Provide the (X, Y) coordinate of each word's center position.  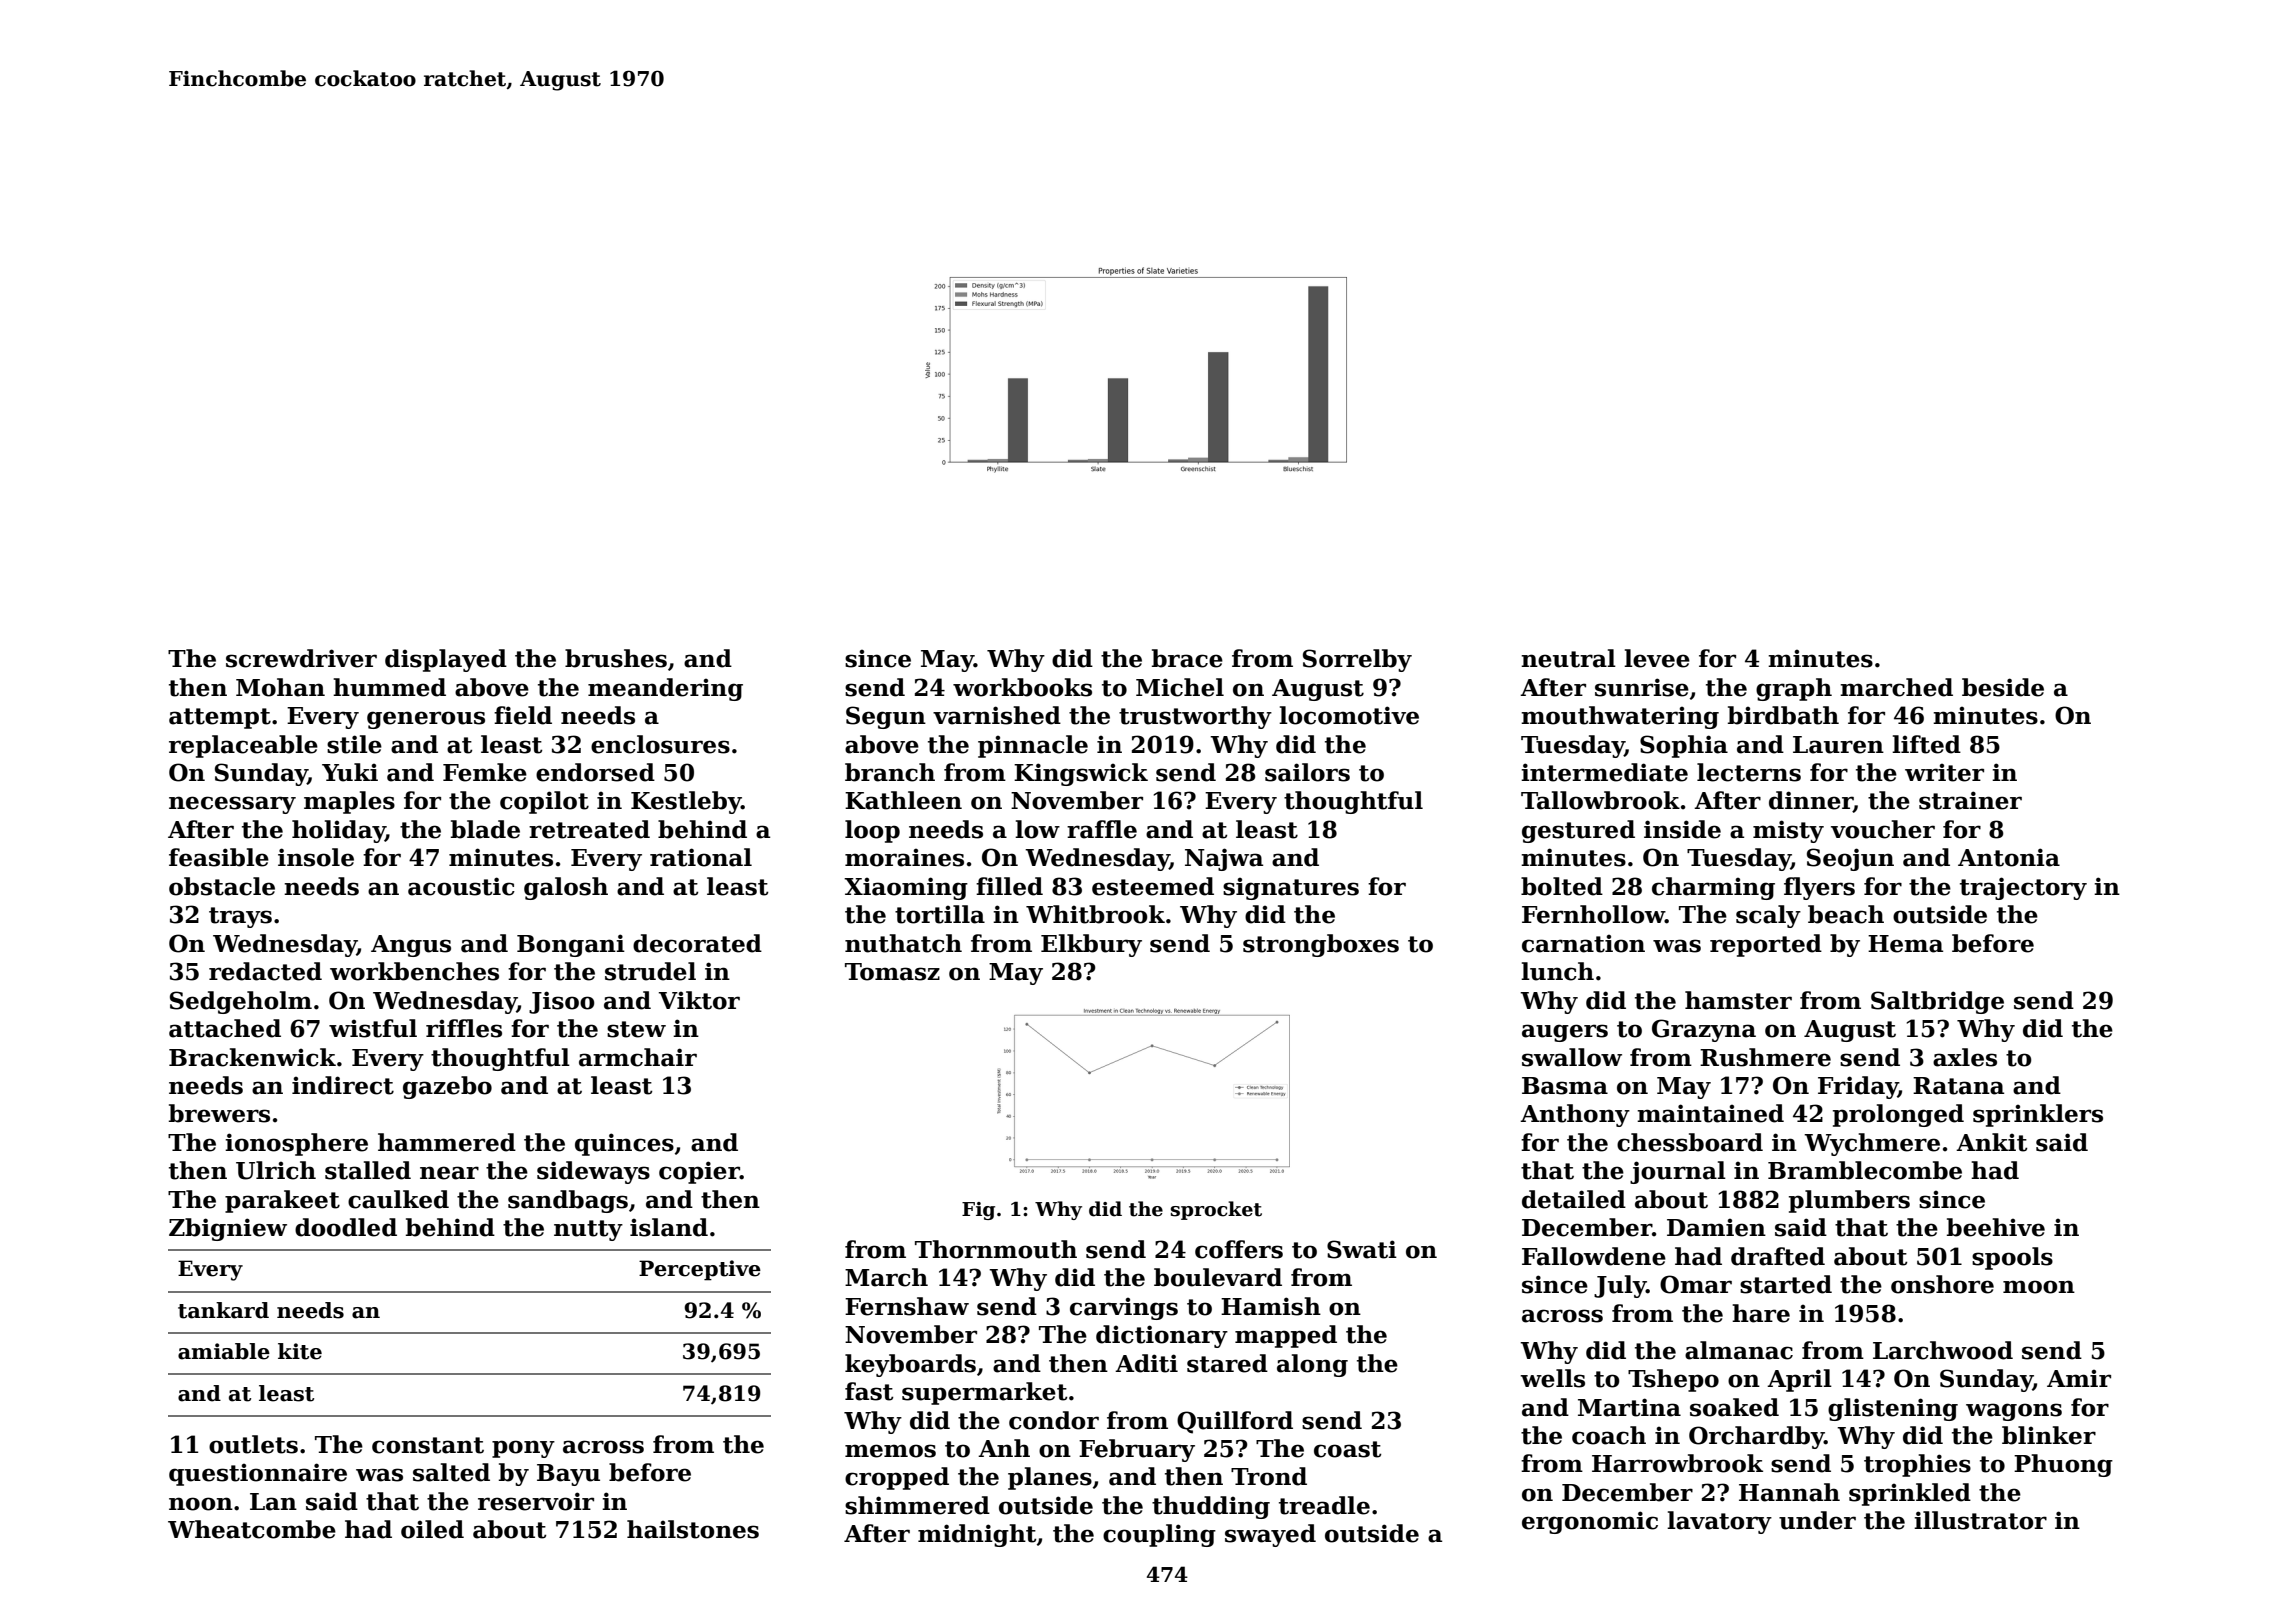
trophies (1917, 1465)
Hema (1905, 944)
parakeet (282, 1201)
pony (523, 1449)
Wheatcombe (252, 1529)
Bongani (571, 945)
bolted (1562, 886)
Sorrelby (1357, 660)
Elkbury (1091, 945)
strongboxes (1321, 945)
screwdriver (301, 658)
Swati (1362, 1249)
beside (2003, 687)
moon (2039, 1287)
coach (1609, 1435)
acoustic (461, 886)
